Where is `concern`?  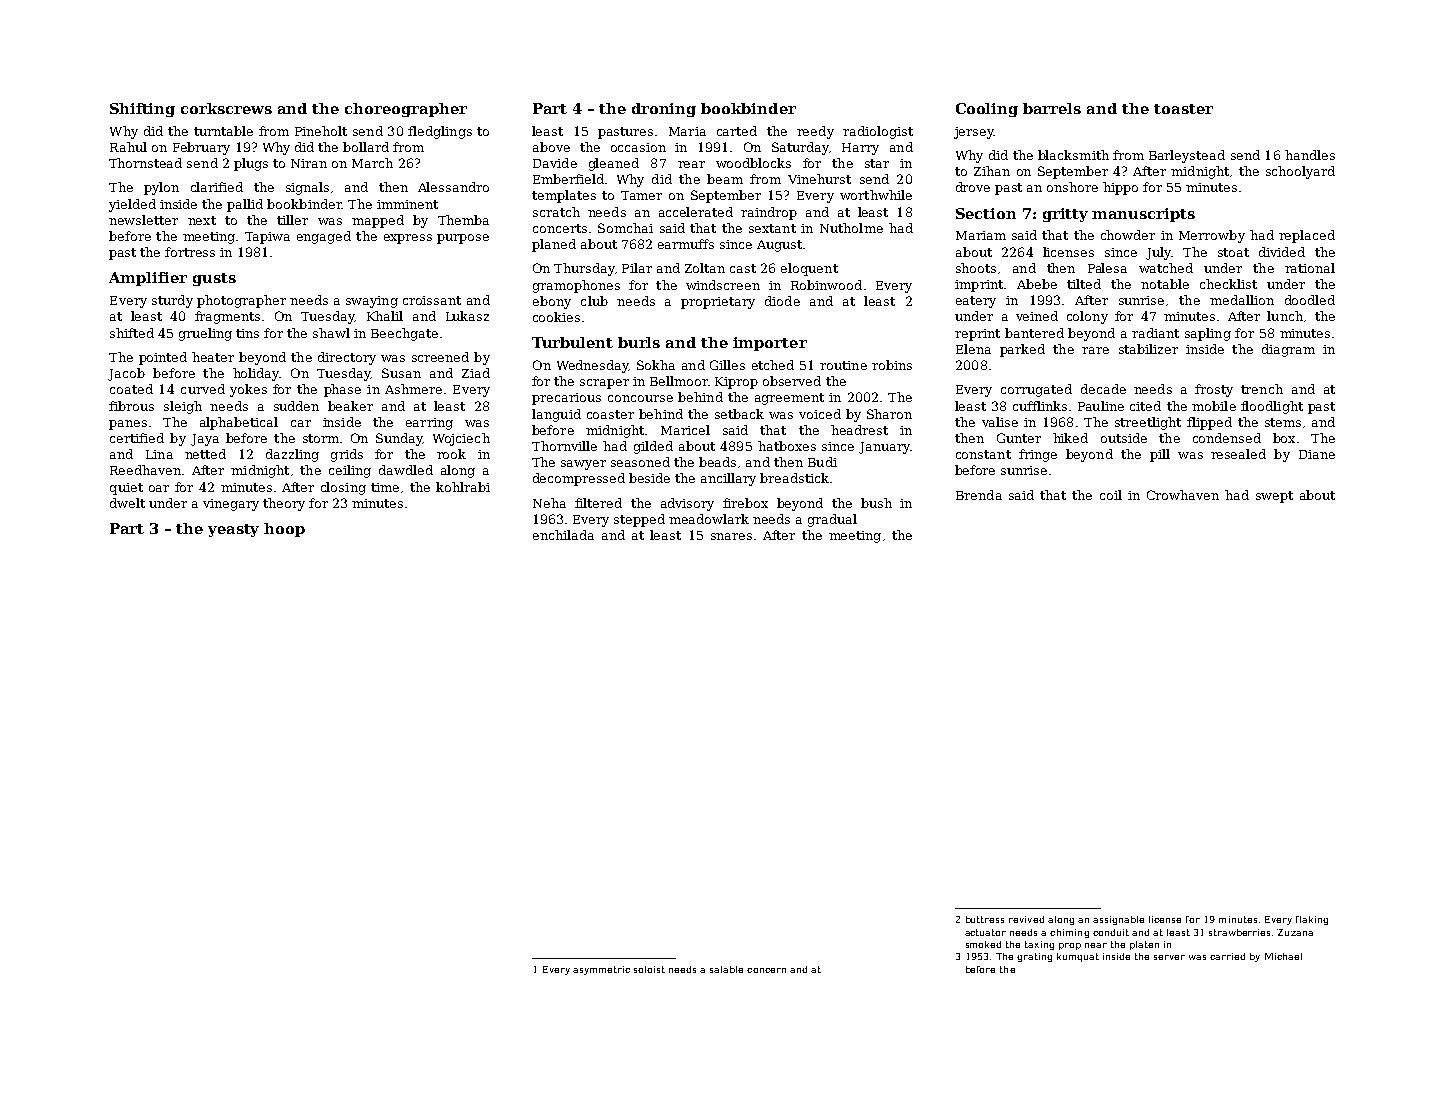 concern is located at coordinates (766, 970).
